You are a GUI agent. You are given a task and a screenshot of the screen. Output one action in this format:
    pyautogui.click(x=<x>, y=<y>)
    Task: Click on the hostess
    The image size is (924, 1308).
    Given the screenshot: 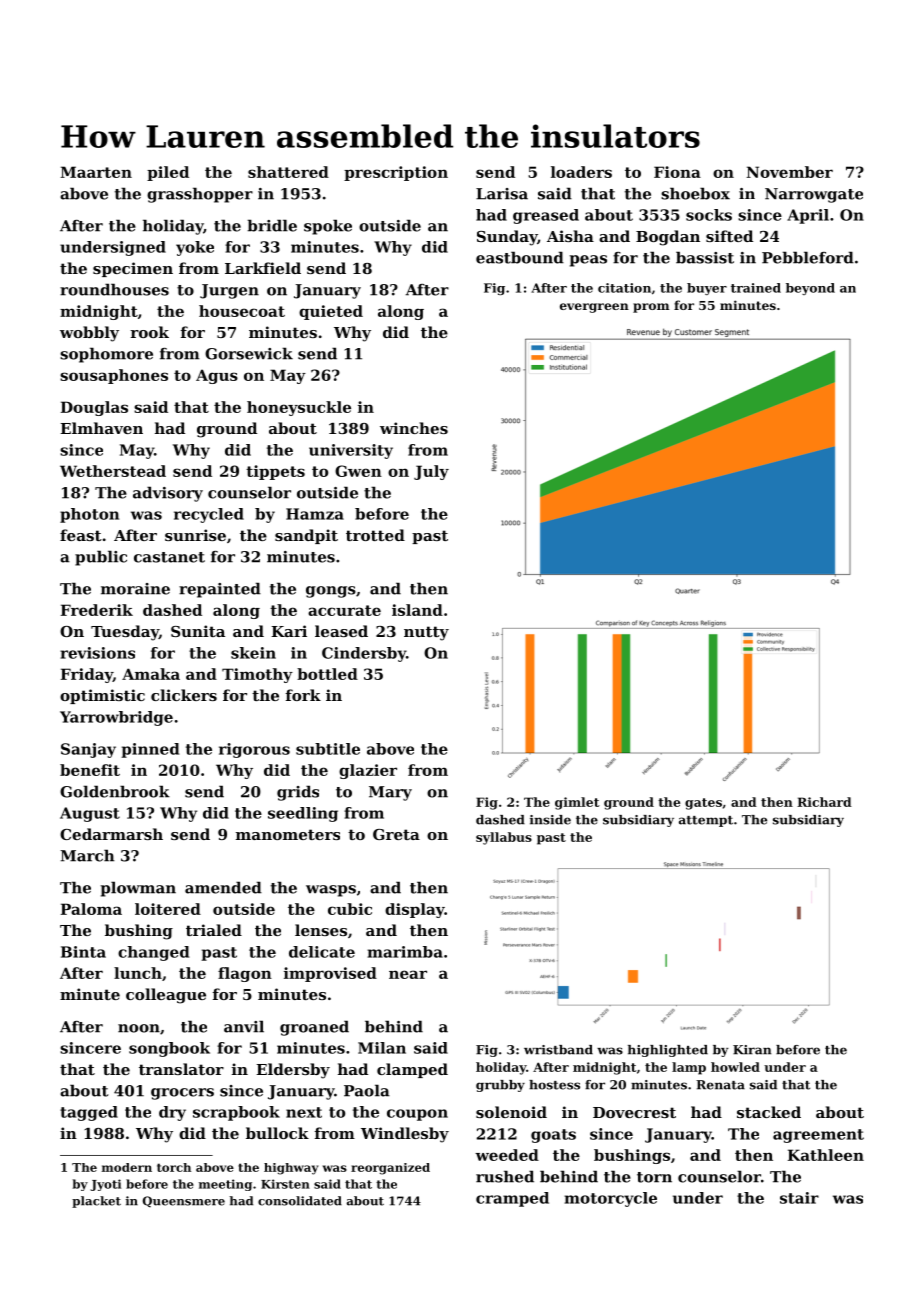 What is the action you would take?
    pyautogui.click(x=554, y=1085)
